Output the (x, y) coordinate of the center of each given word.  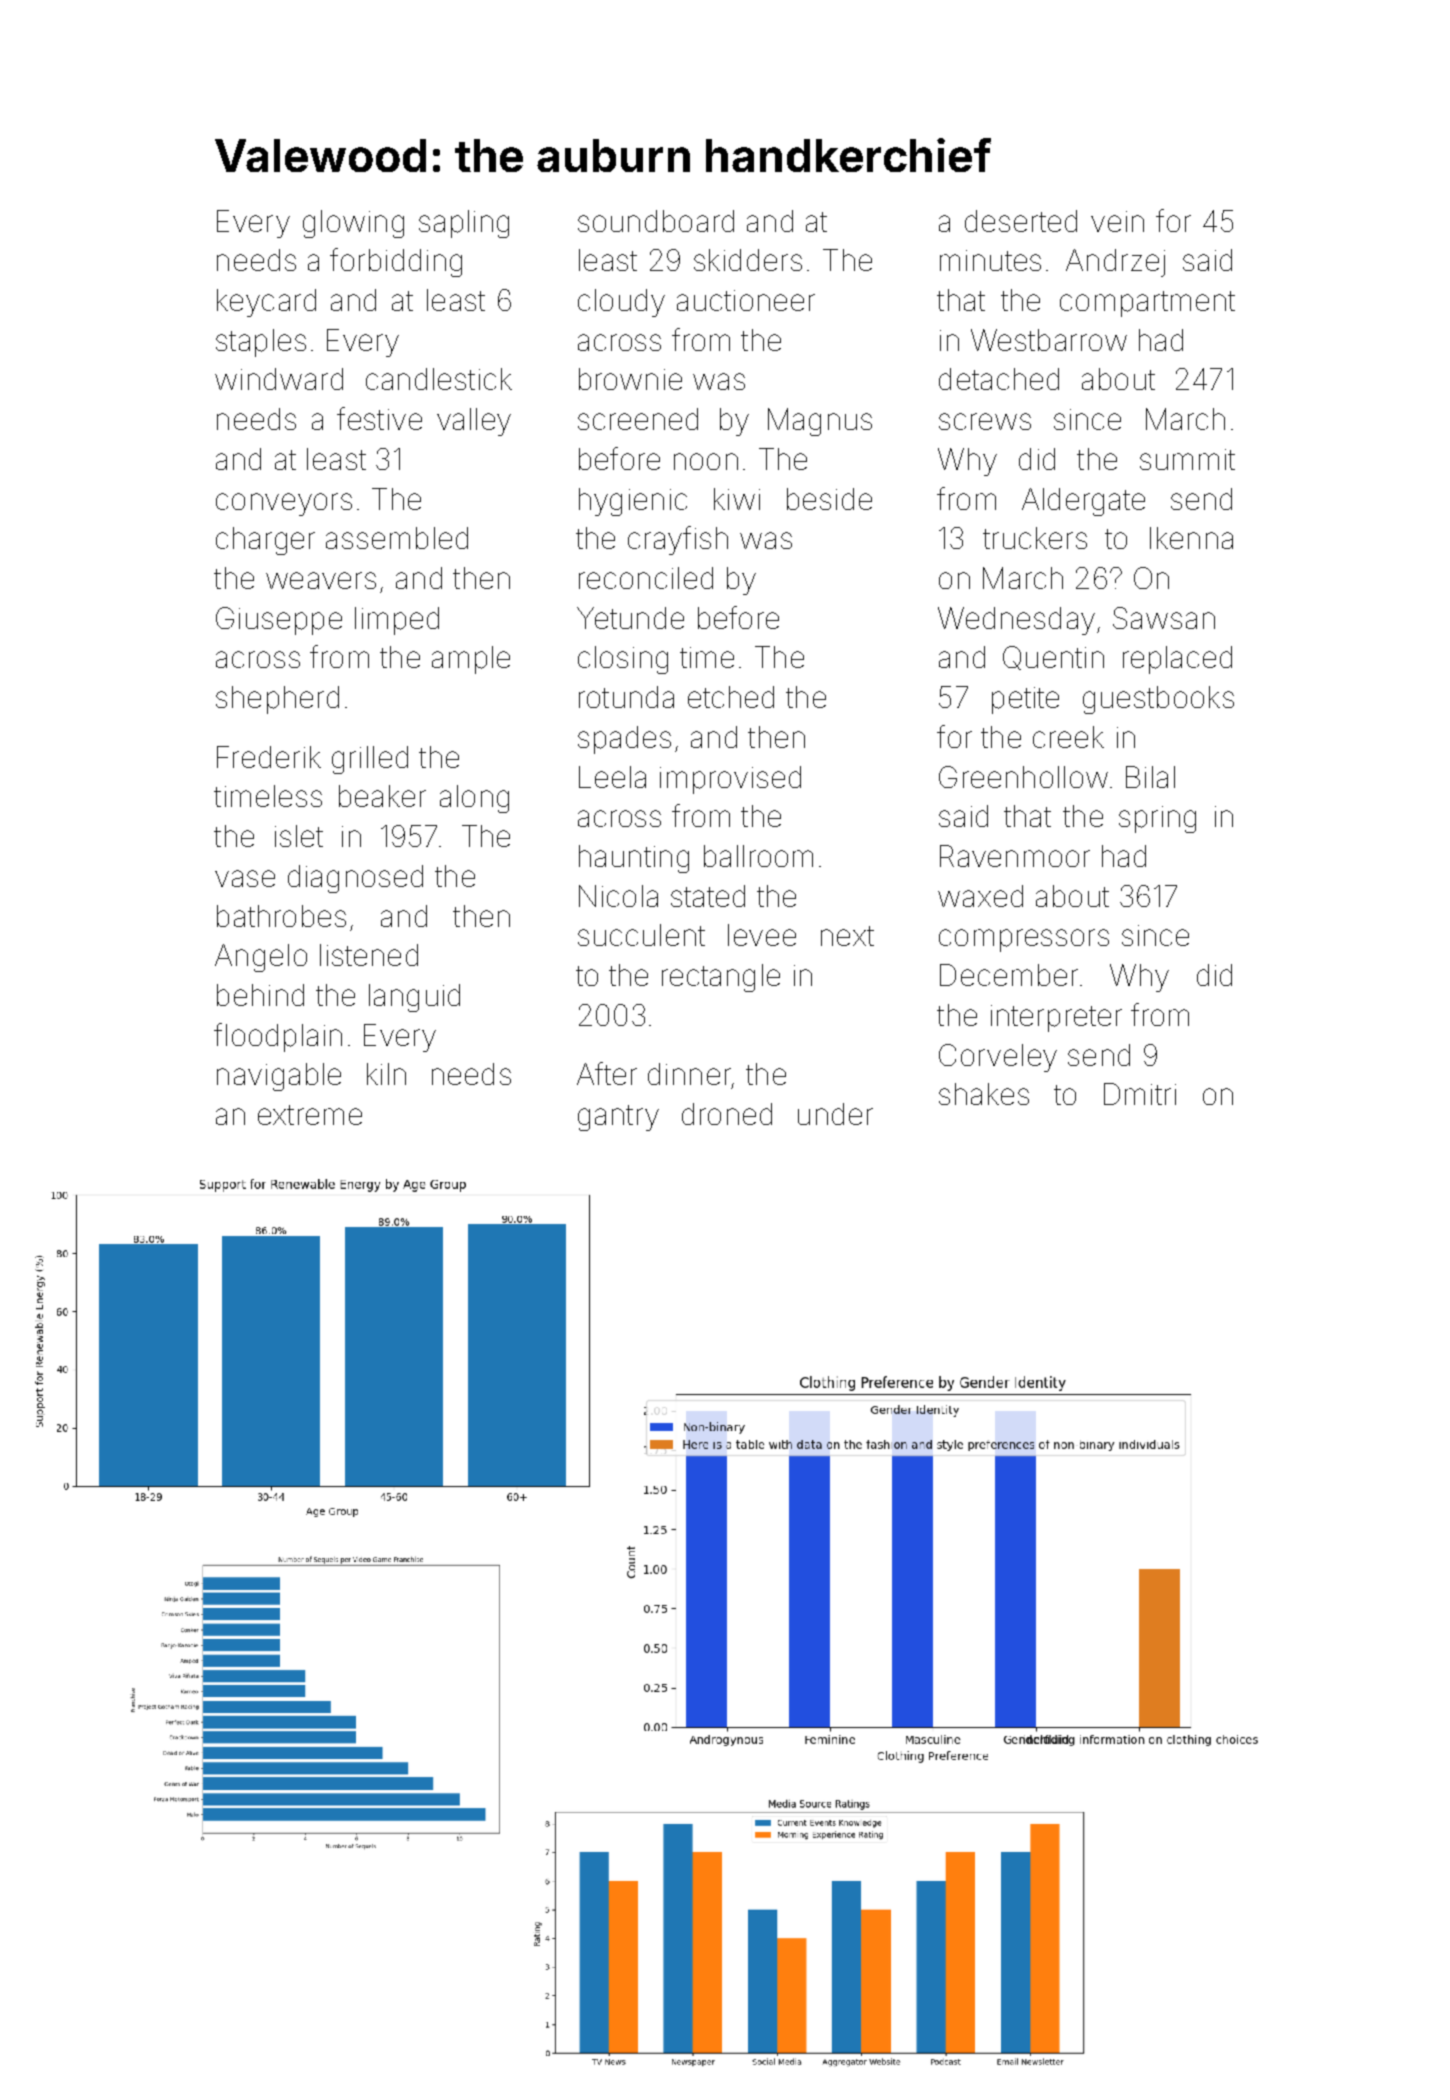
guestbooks (1158, 700)
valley (474, 422)
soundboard (656, 221)
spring (1157, 819)
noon (706, 461)
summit (1187, 459)
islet (299, 836)
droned (727, 1114)
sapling (464, 224)
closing (623, 660)
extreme (310, 1115)
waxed (980, 896)
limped (397, 621)
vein (1117, 221)
